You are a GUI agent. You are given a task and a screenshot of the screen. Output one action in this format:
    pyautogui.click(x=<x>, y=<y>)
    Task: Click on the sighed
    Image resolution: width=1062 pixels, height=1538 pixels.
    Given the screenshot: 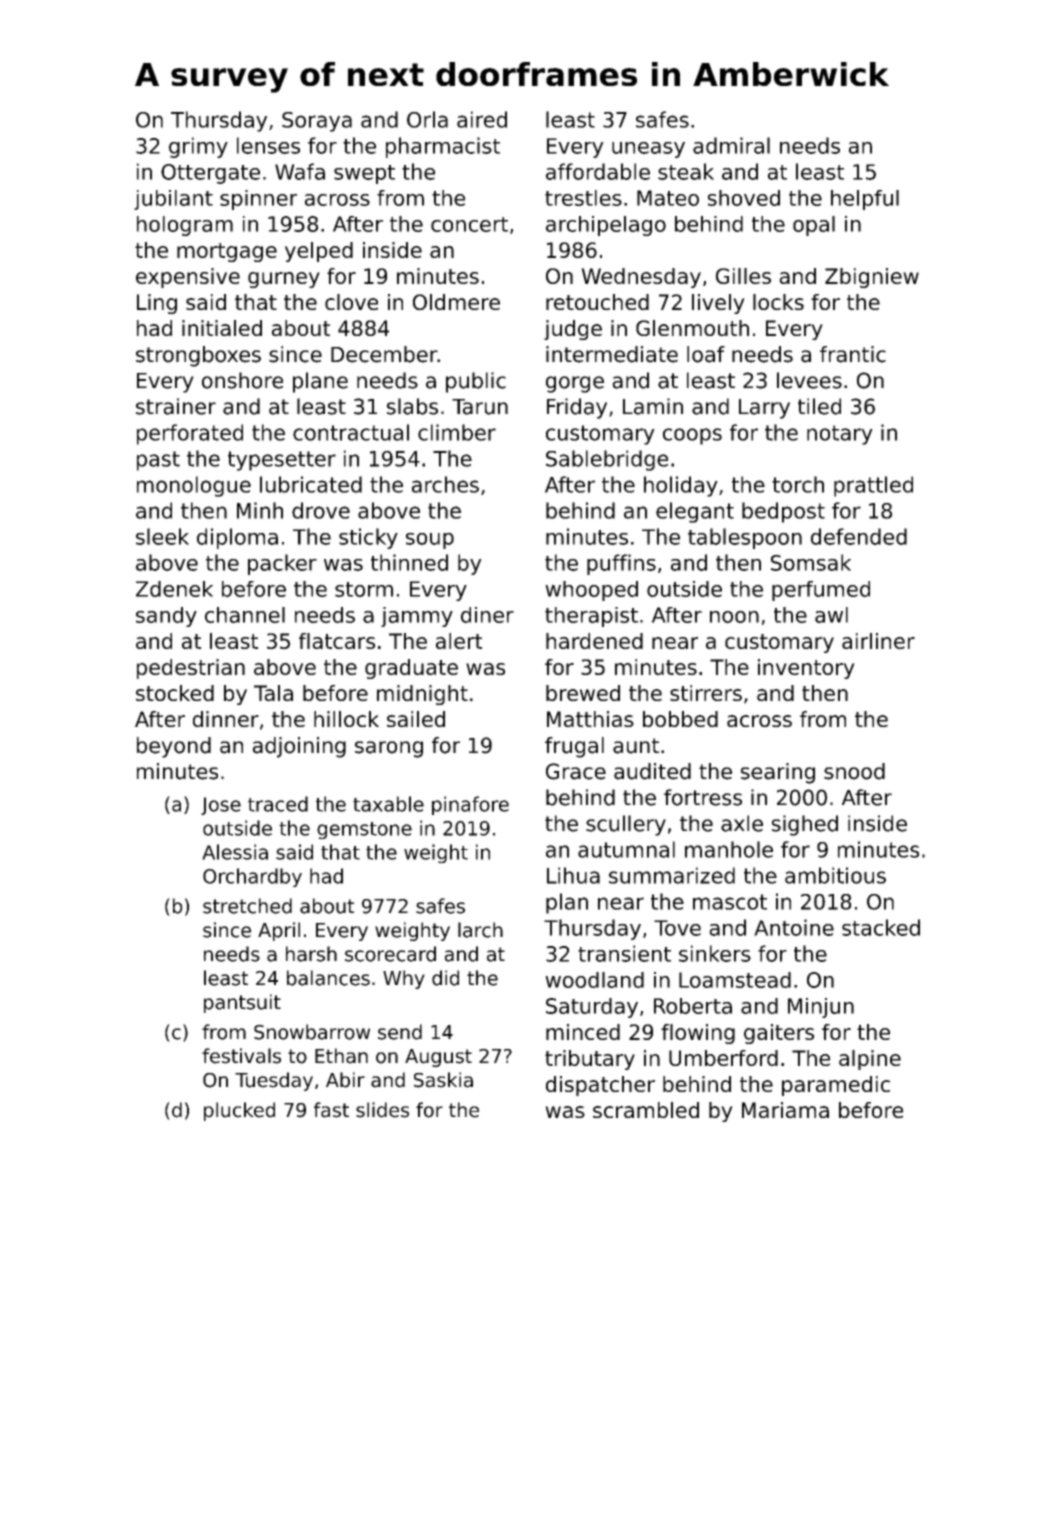 What is the action you would take?
    pyautogui.click(x=805, y=825)
